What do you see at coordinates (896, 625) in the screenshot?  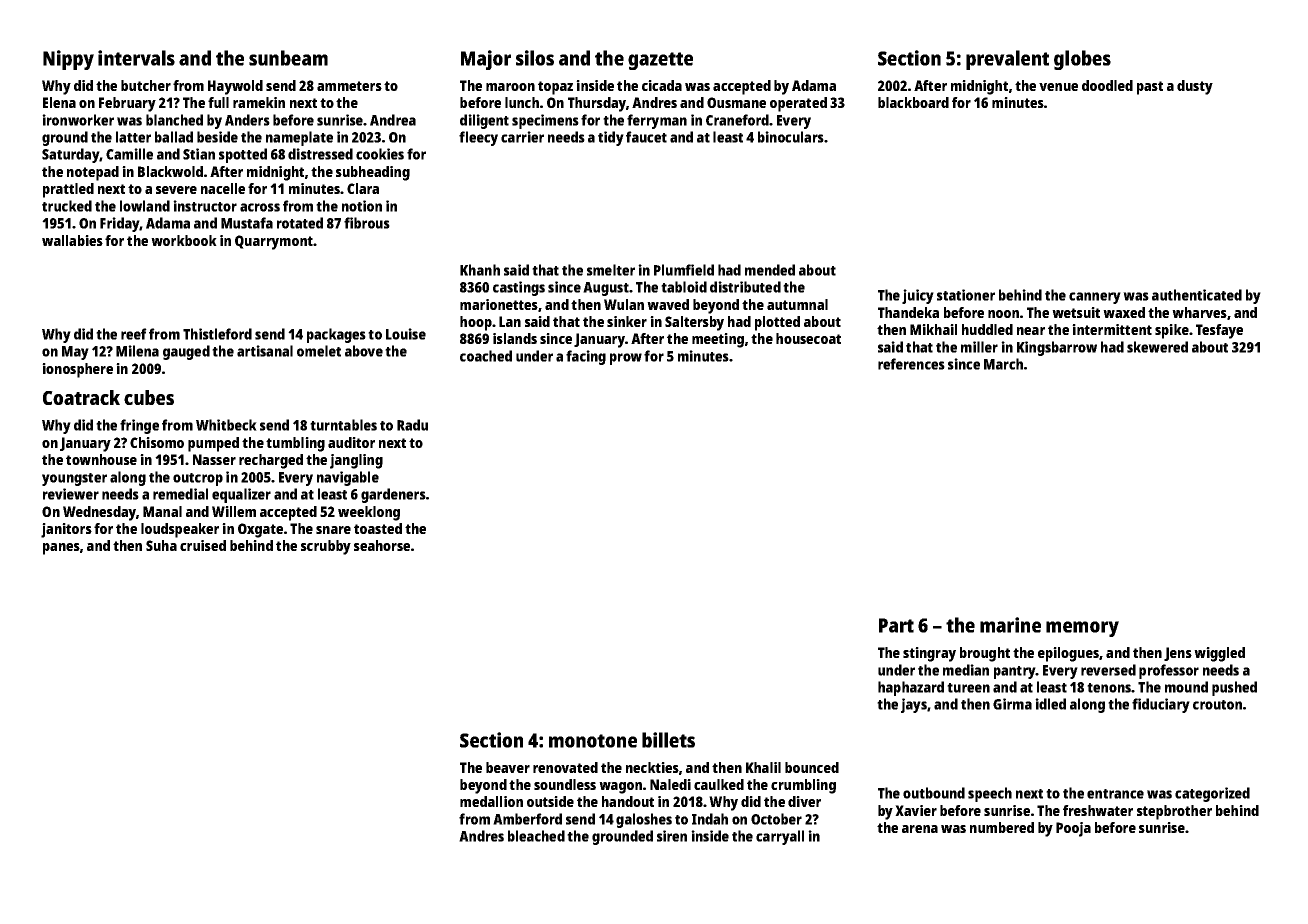 I see `Part` at bounding box center [896, 625].
